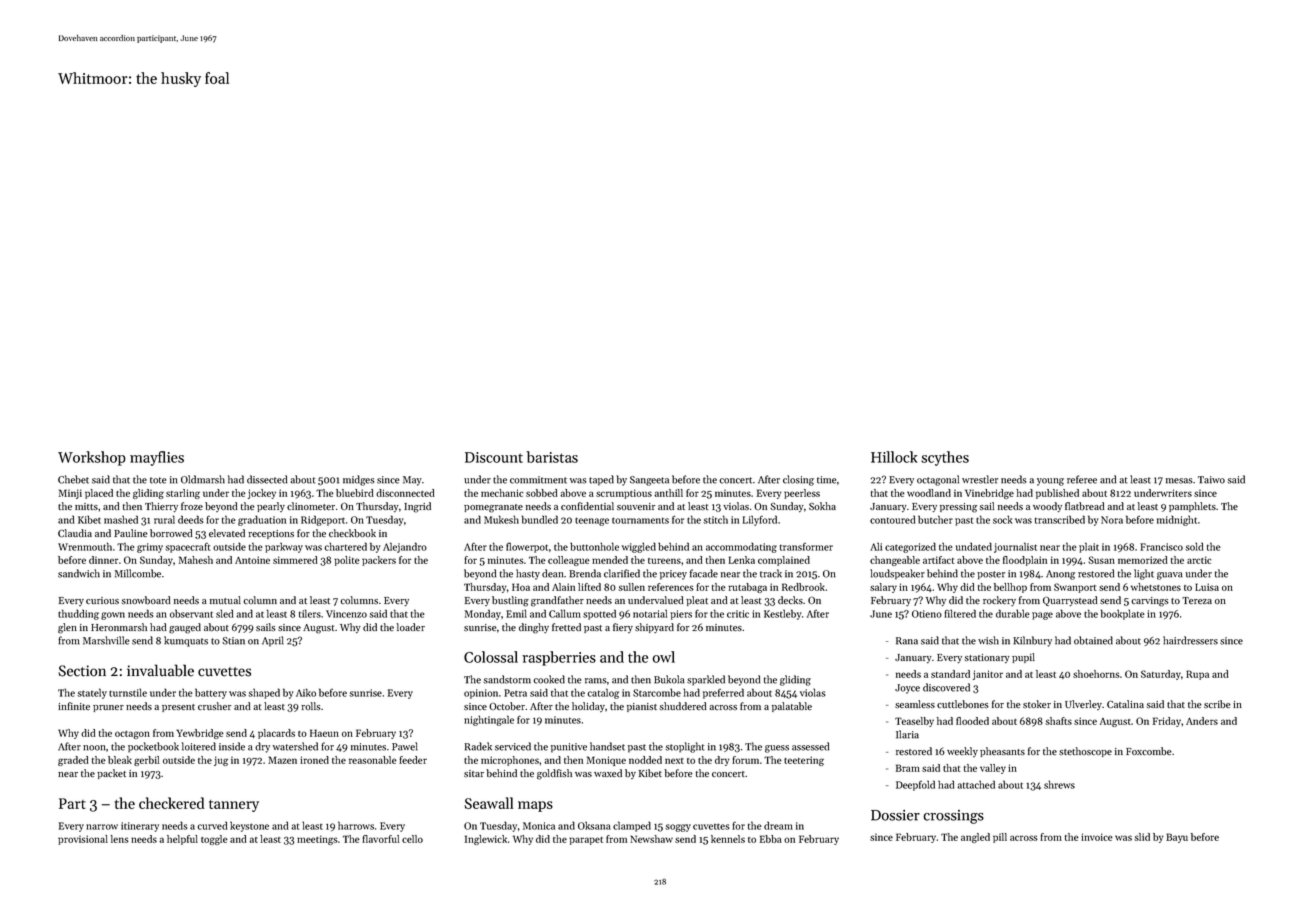 This screenshot has height=924, width=1308. What do you see at coordinates (355, 493) in the screenshot?
I see `bluebird` at bounding box center [355, 493].
